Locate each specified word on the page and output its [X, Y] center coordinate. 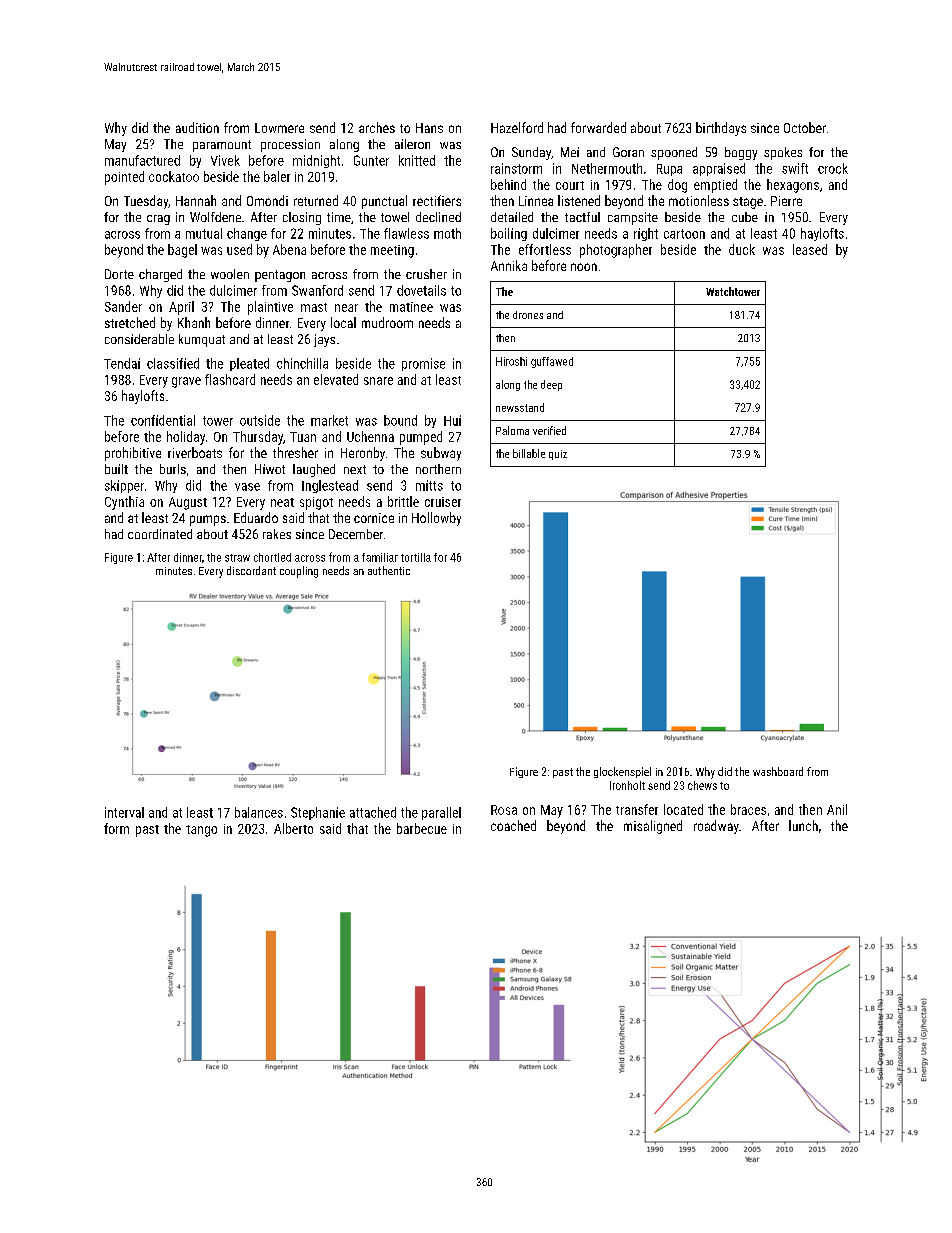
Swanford [317, 290]
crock [833, 168]
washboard [778, 771]
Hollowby [436, 519]
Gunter [371, 160]
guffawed [552, 362]
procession [290, 145]
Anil [837, 809]
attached [373, 812]
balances [259, 812]
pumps [208, 520]
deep [551, 385]
